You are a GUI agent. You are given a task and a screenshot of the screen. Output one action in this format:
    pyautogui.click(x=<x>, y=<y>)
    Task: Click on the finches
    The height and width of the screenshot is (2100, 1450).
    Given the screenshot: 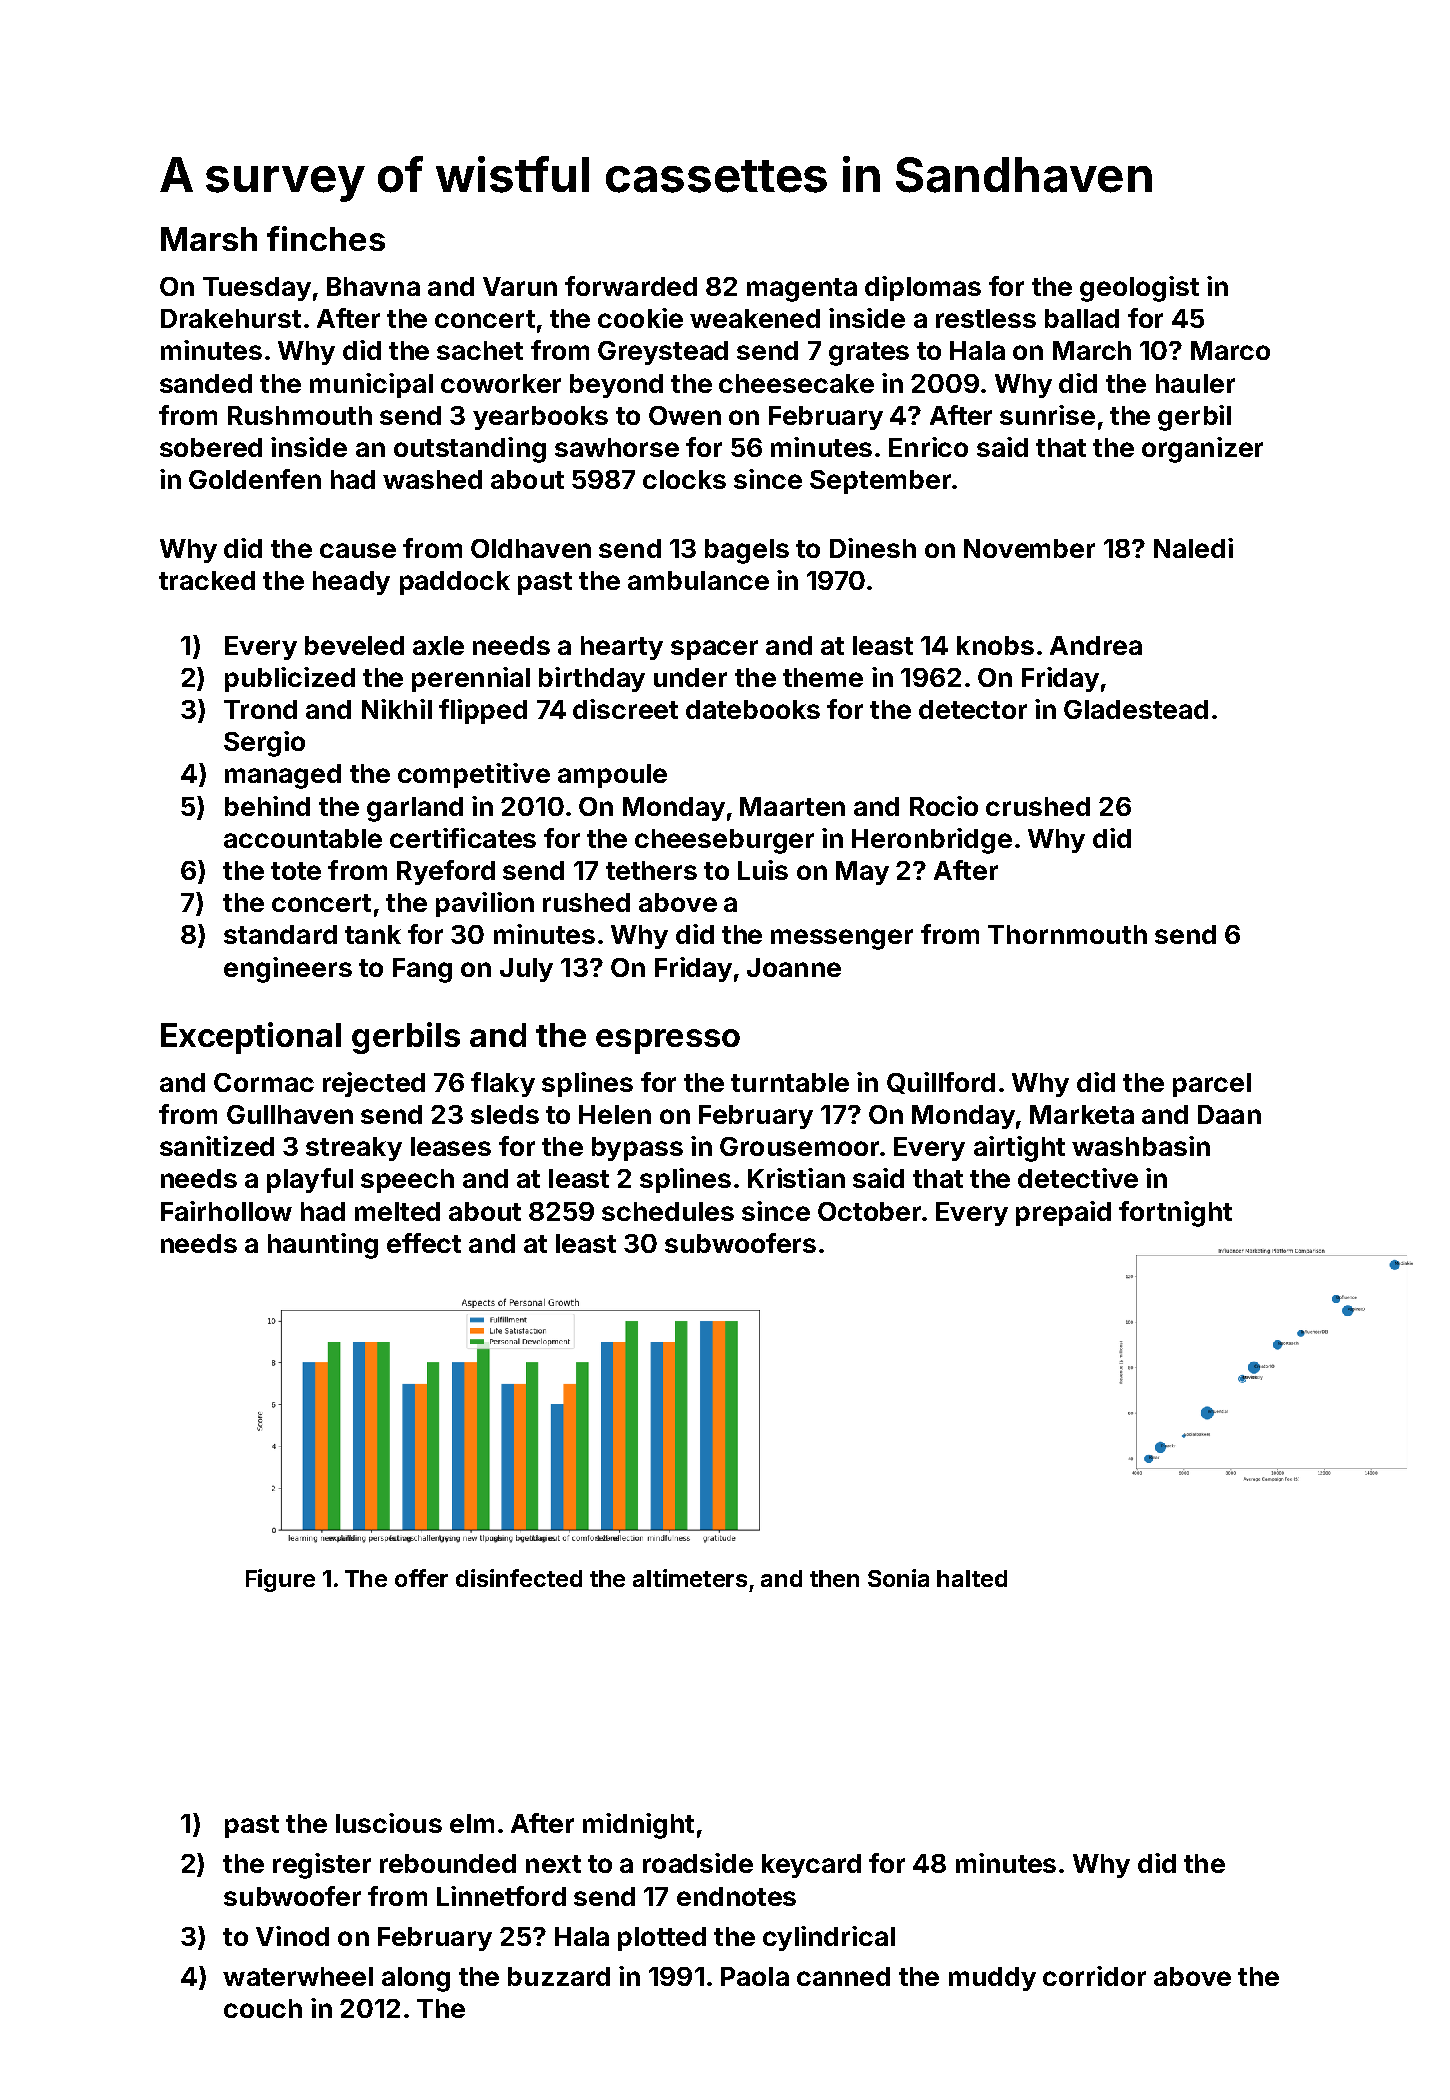 What is the action you would take?
    pyautogui.click(x=326, y=238)
